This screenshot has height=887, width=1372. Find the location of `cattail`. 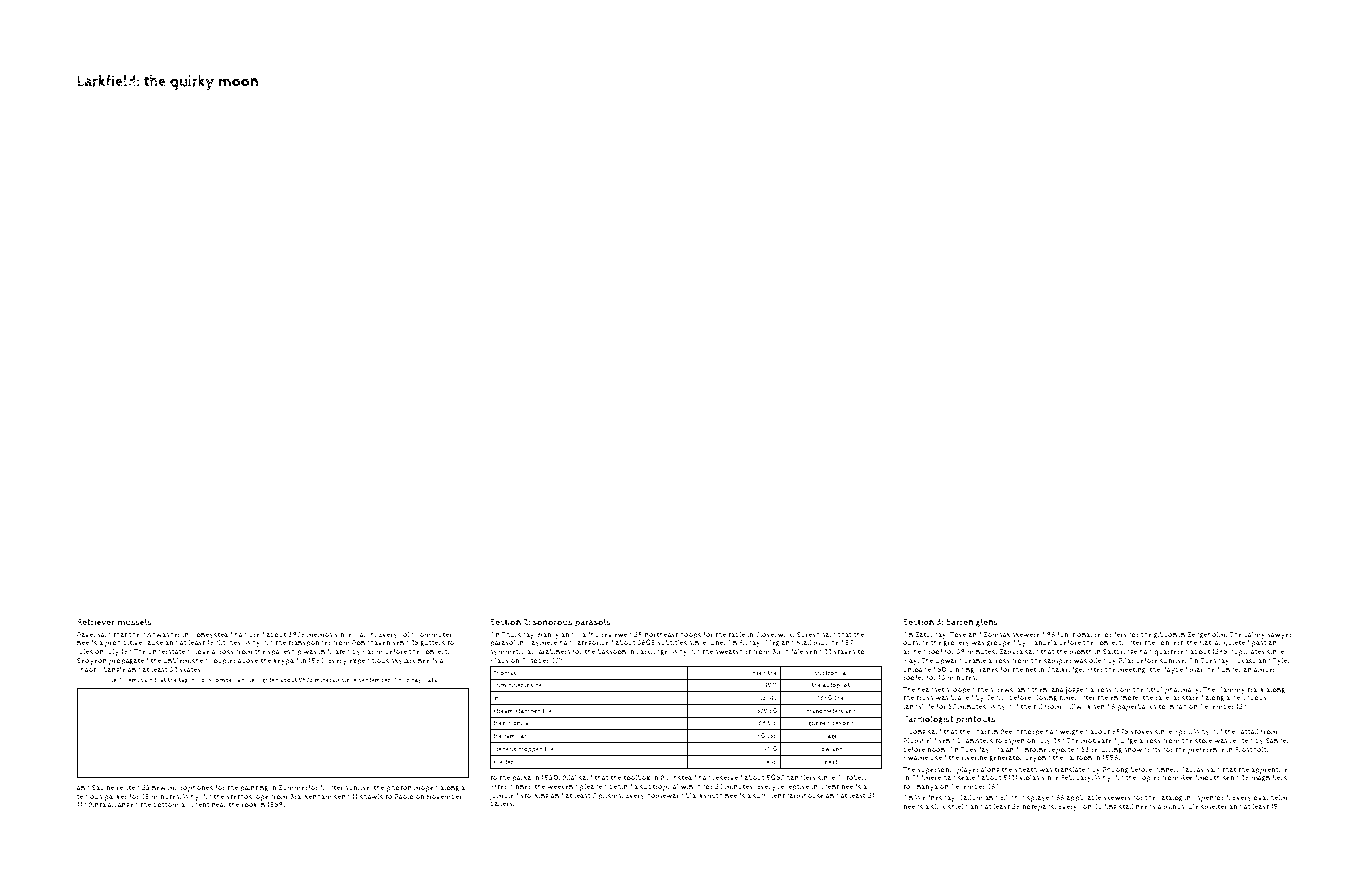

cattail is located at coordinates (1248, 731).
